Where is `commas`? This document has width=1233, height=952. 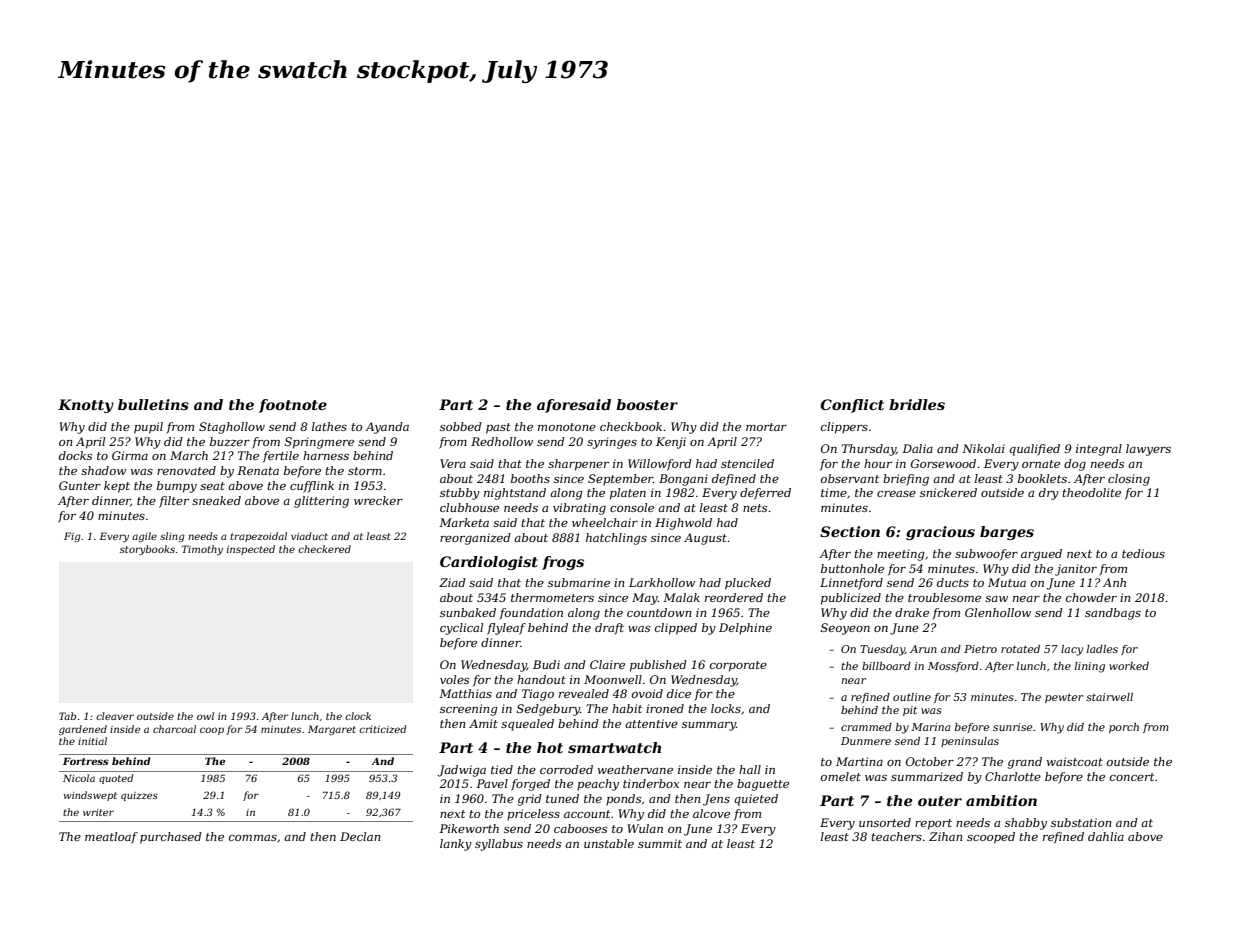 commas is located at coordinates (253, 838).
